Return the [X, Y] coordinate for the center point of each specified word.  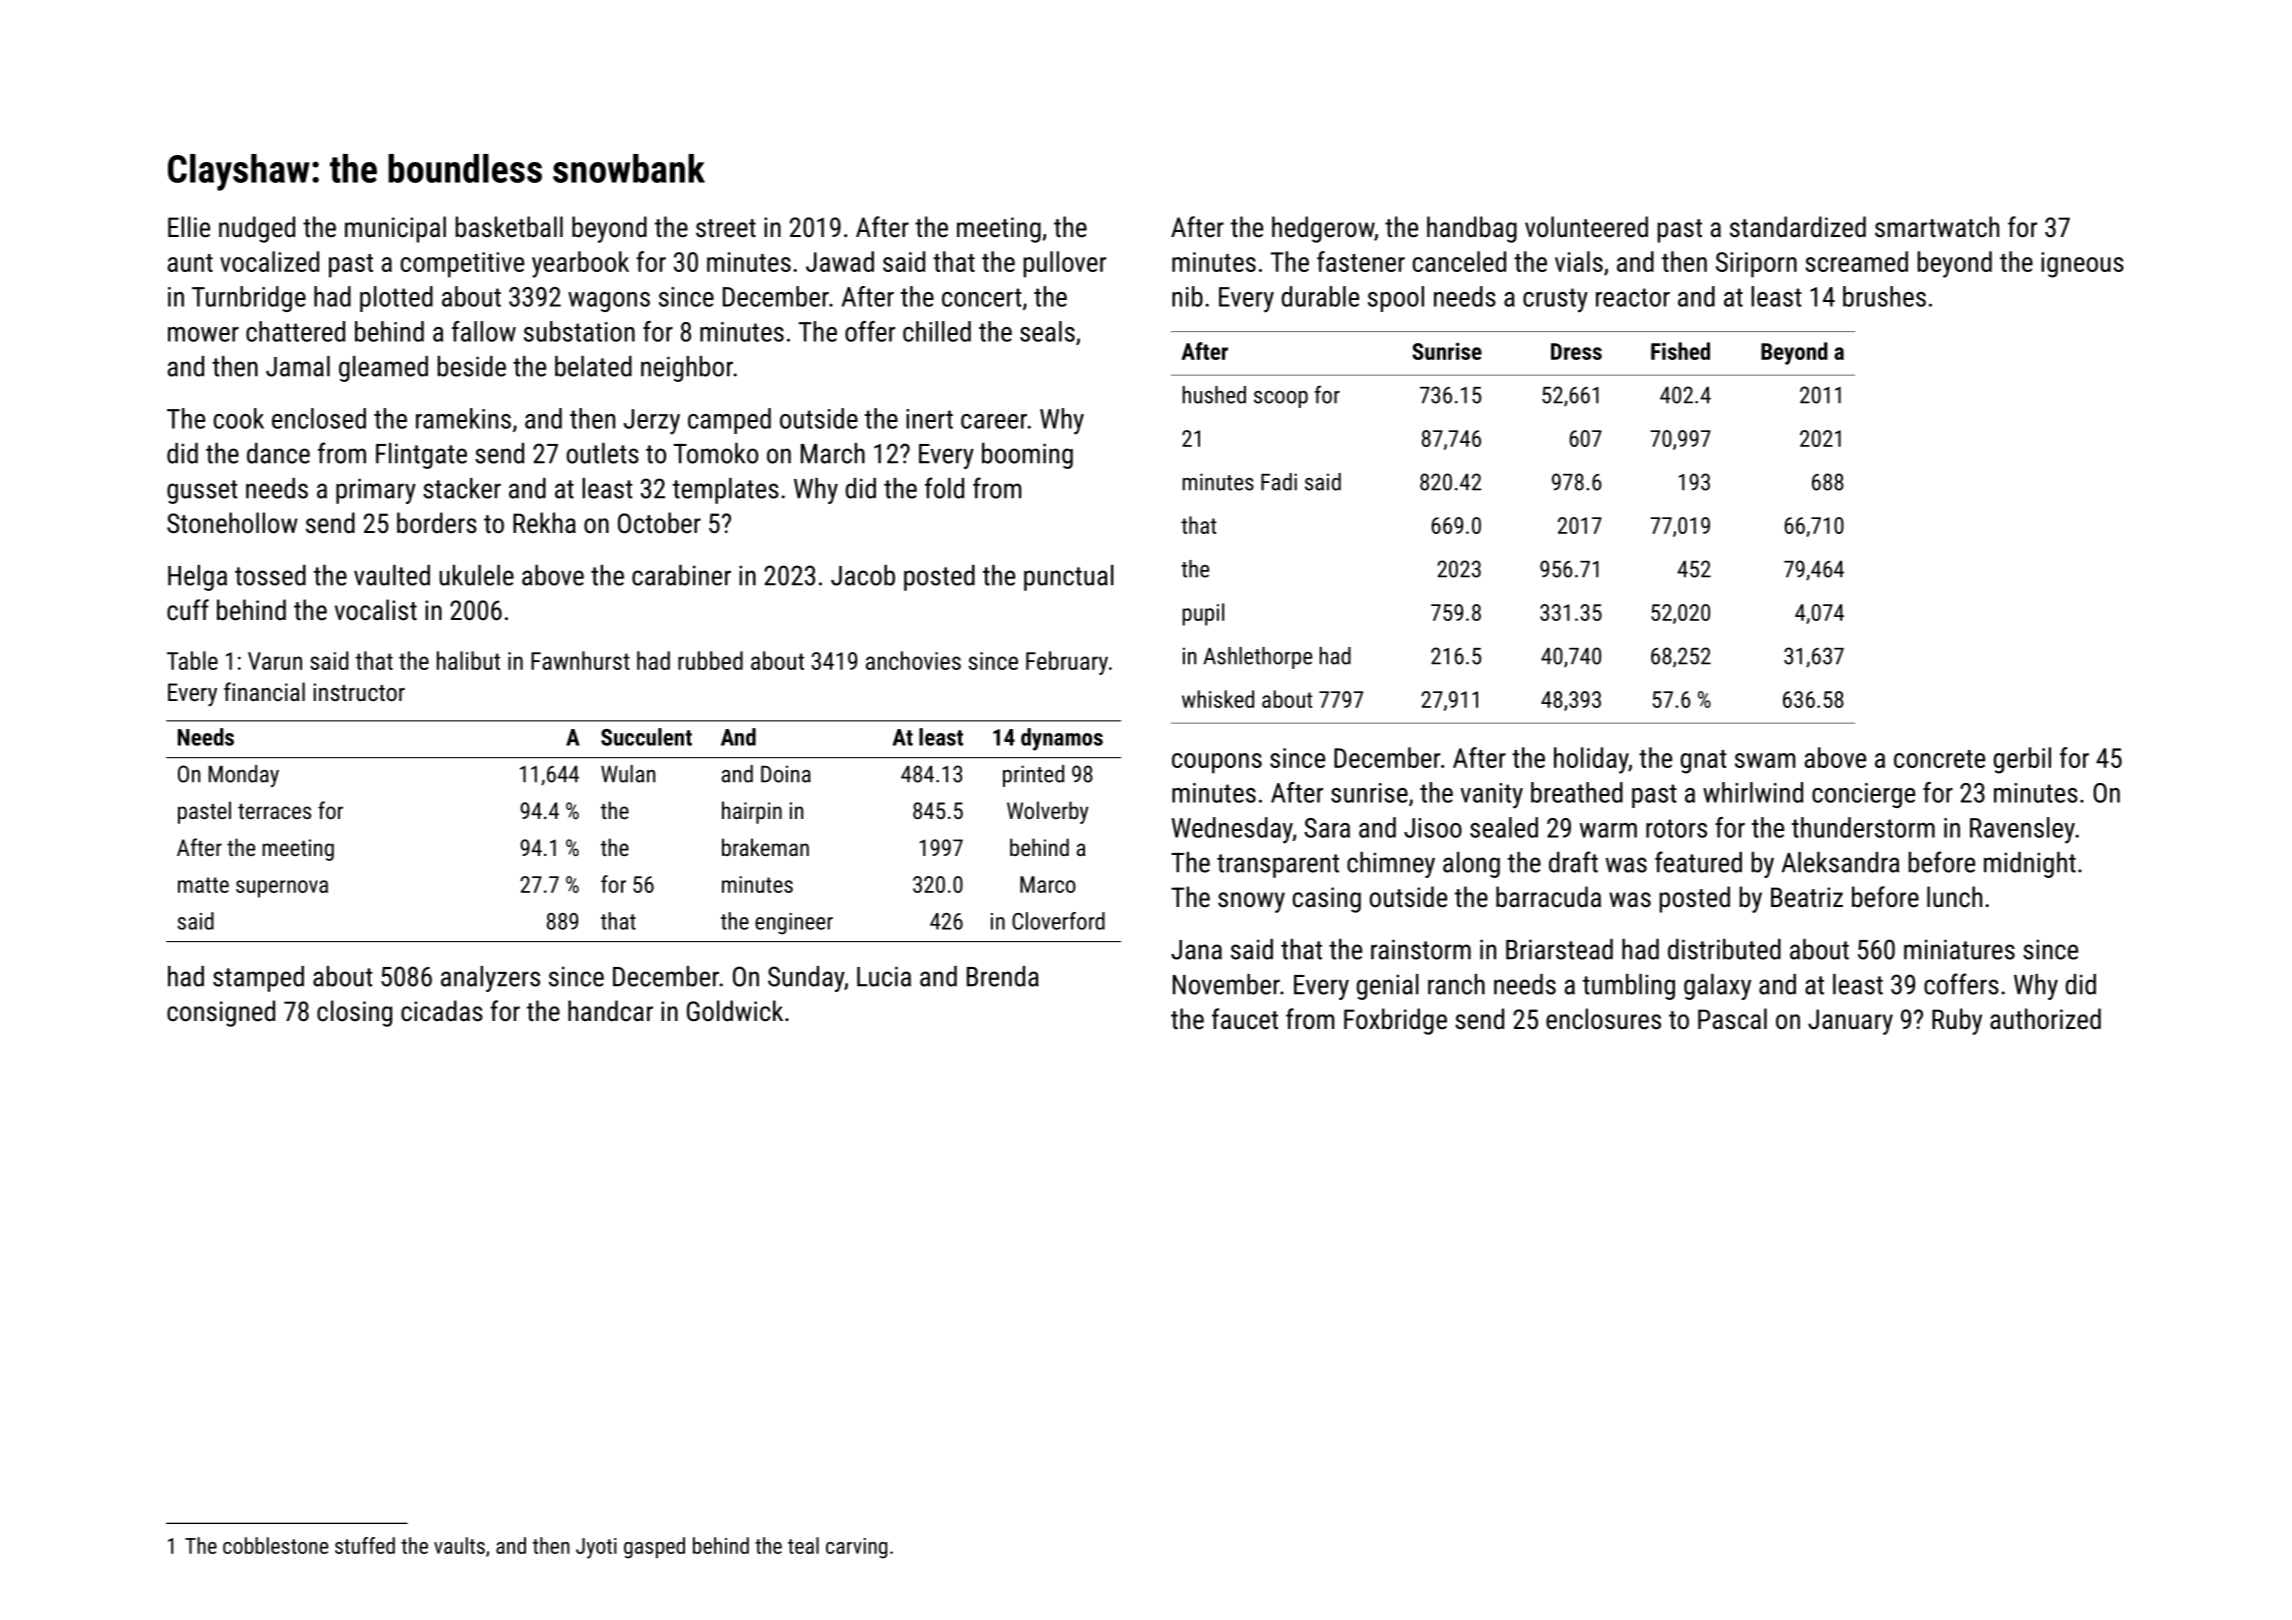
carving [856, 1548]
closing [354, 1013]
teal [803, 1545]
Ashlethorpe [1257, 658]
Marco [1048, 884]
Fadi [1279, 482]
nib [1187, 296]
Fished [1680, 351]
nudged [257, 229]
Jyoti [596, 1548]
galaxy [1717, 987]
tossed [270, 575]
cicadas [442, 1011]
